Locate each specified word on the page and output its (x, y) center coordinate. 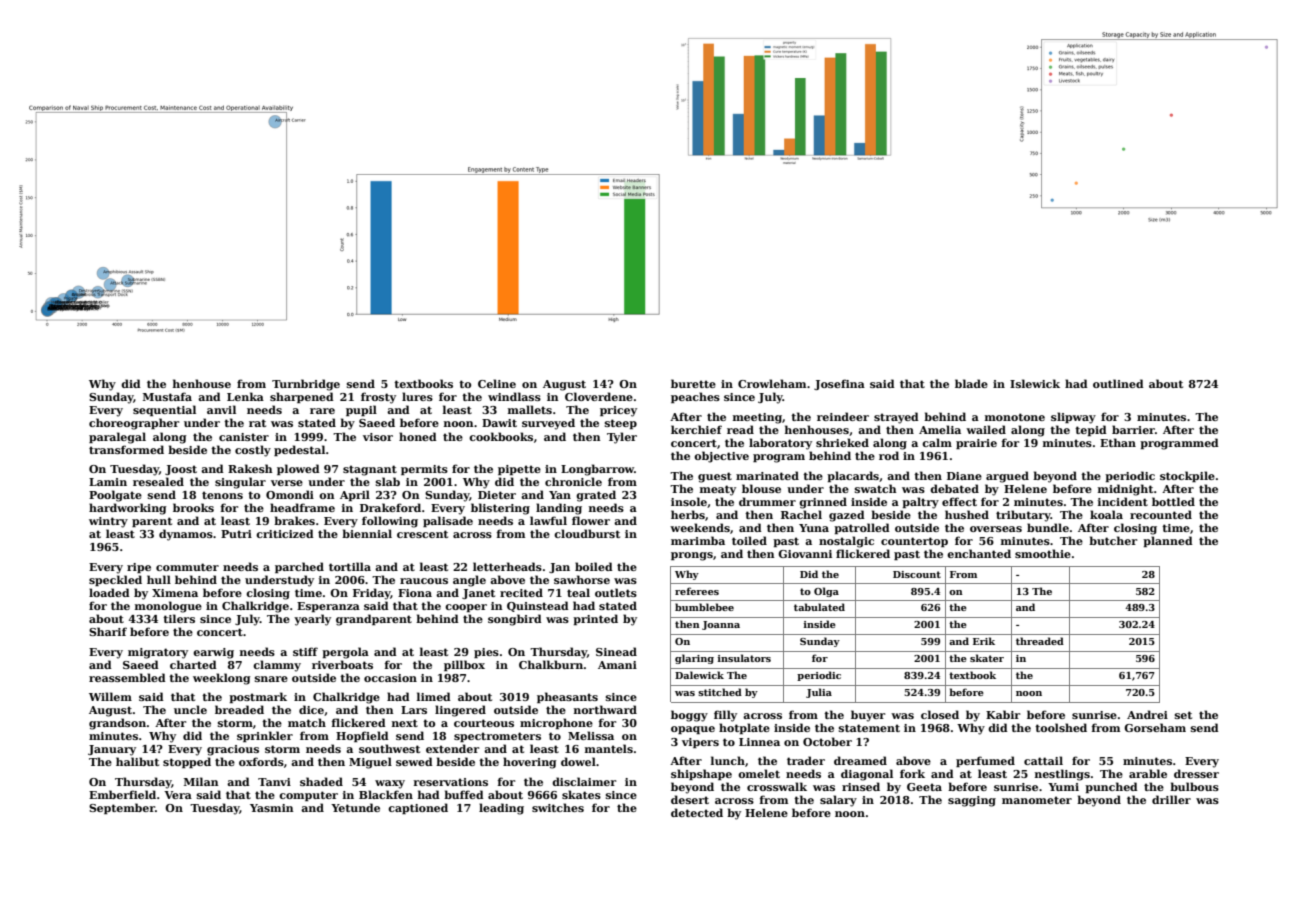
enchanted (979, 553)
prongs (692, 556)
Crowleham (772, 383)
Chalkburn (551, 664)
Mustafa (167, 396)
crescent (422, 534)
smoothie (1043, 553)
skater (987, 658)
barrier (1133, 429)
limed (434, 696)
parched (299, 567)
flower (591, 520)
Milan (201, 781)
